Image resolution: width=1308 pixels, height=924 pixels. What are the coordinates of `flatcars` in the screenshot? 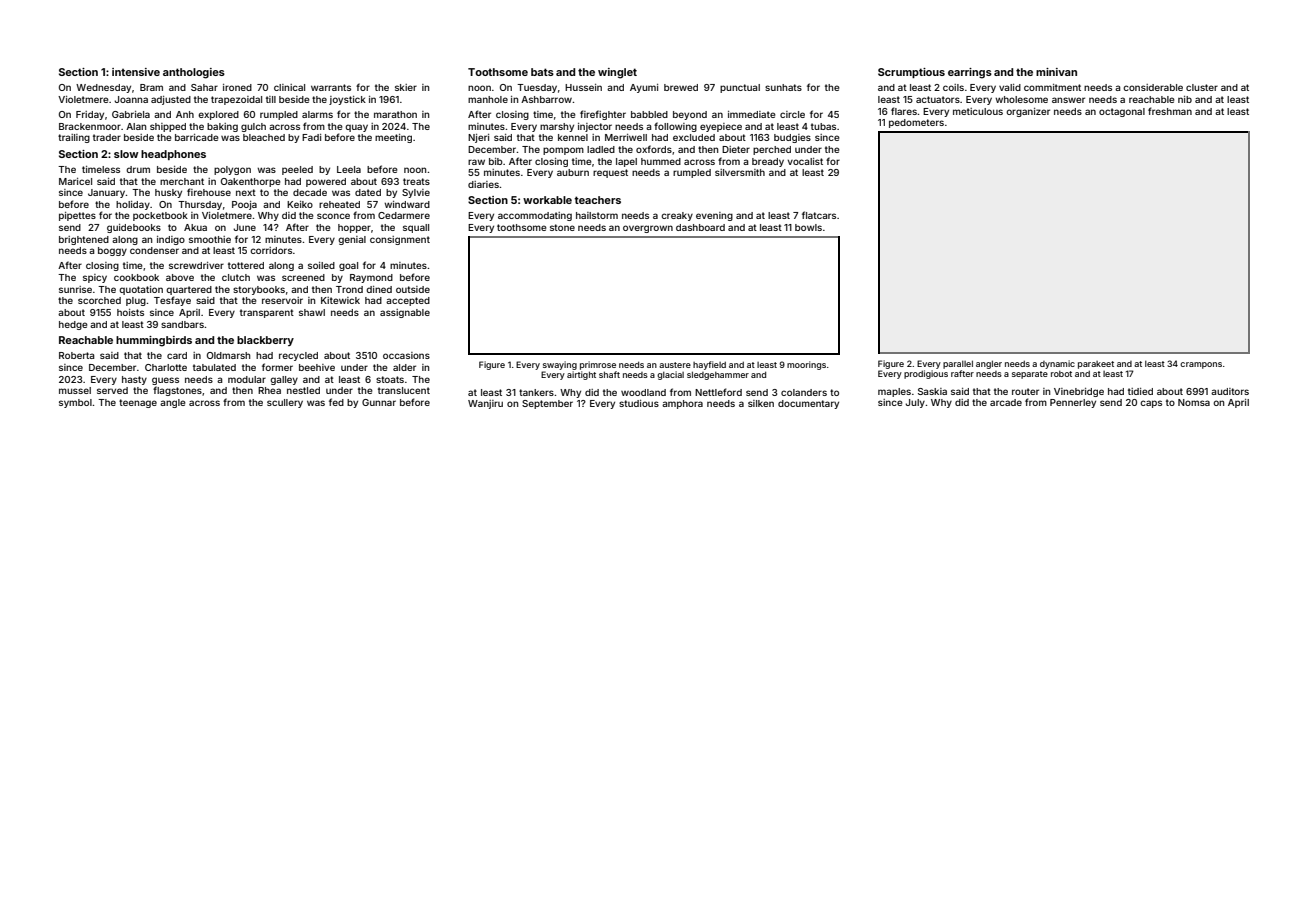 It's located at (819, 215).
